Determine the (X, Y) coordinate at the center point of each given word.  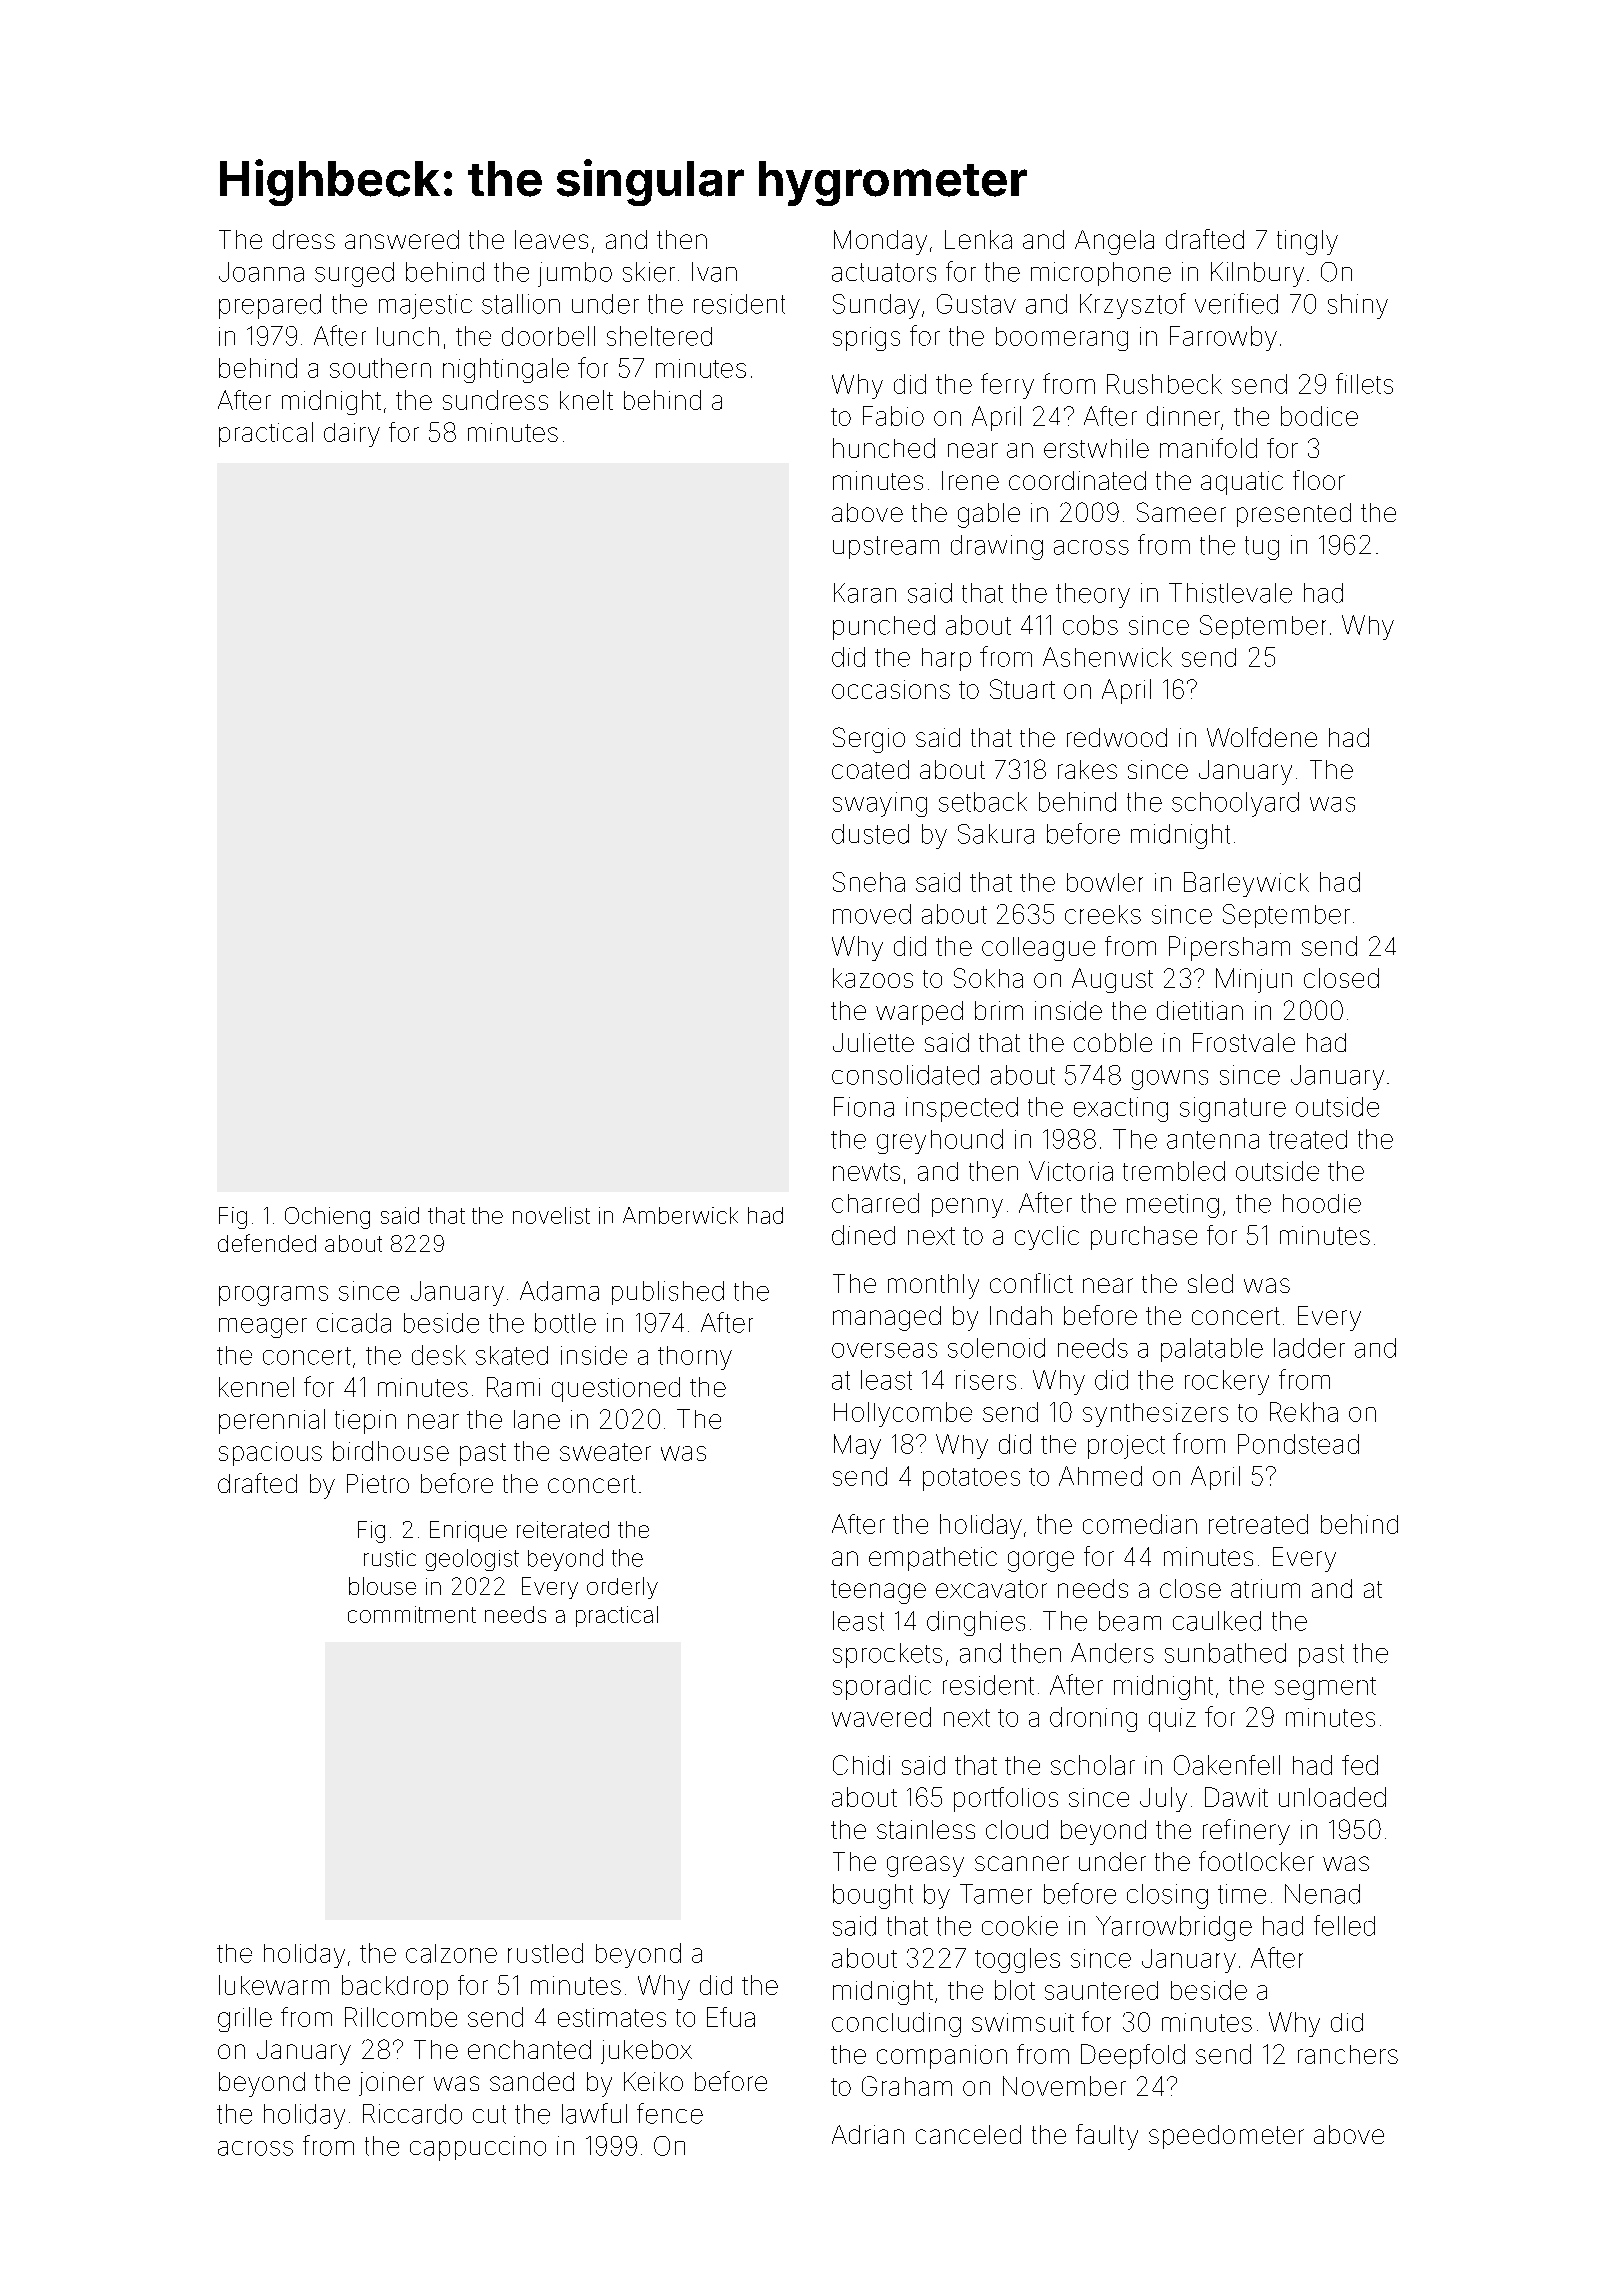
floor (1319, 480)
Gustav (976, 304)
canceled (968, 2134)
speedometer (1226, 2137)
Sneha (869, 882)
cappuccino (478, 2148)
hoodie (1322, 1203)
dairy (352, 435)
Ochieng (327, 1218)
